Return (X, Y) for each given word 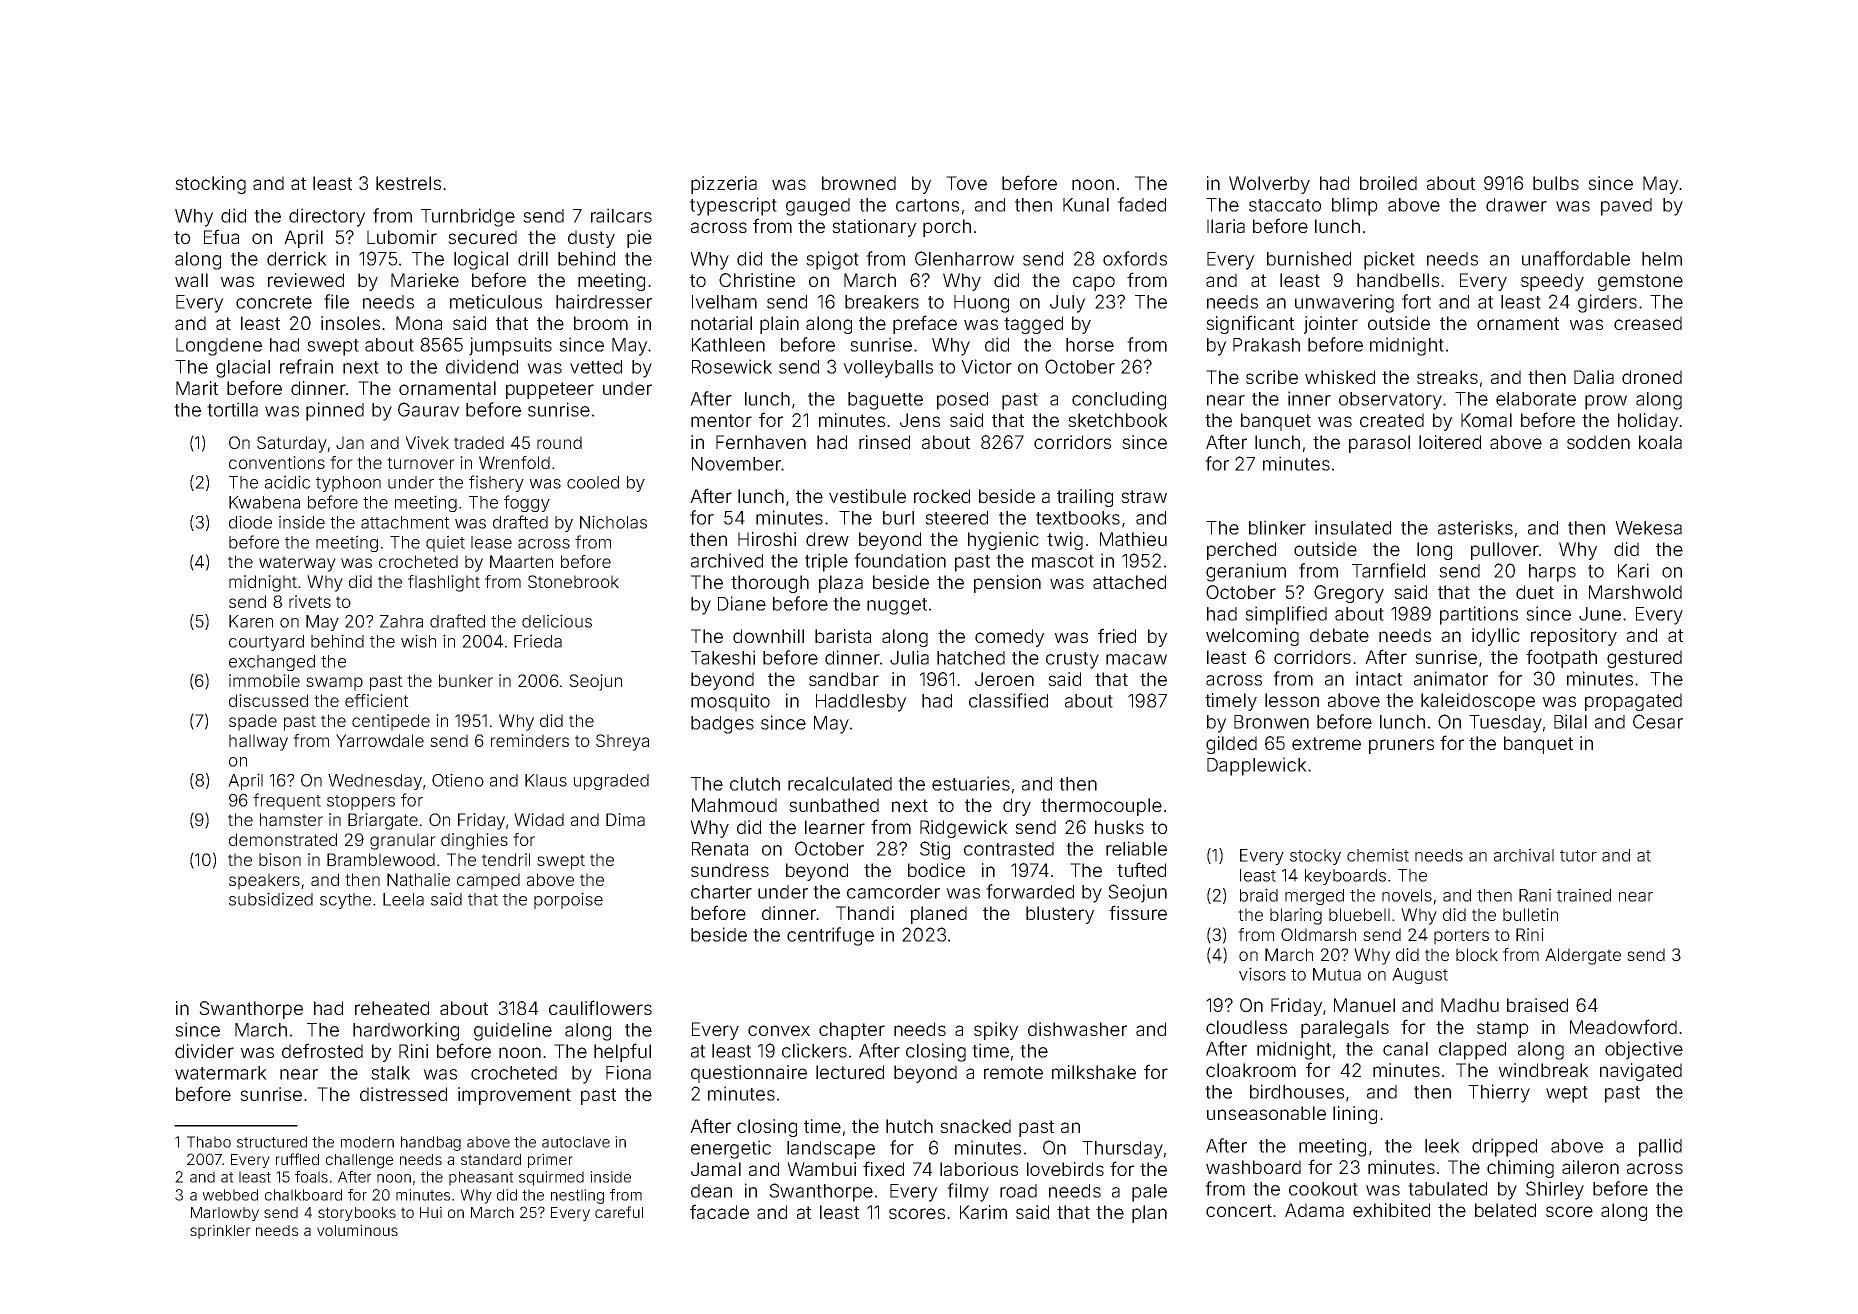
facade (719, 1211)
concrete (274, 302)
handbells (1398, 280)
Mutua (1337, 974)
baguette (885, 401)
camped (488, 881)
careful (619, 1212)
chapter (852, 1031)
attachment (405, 522)
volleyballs (888, 369)
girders (1607, 303)
